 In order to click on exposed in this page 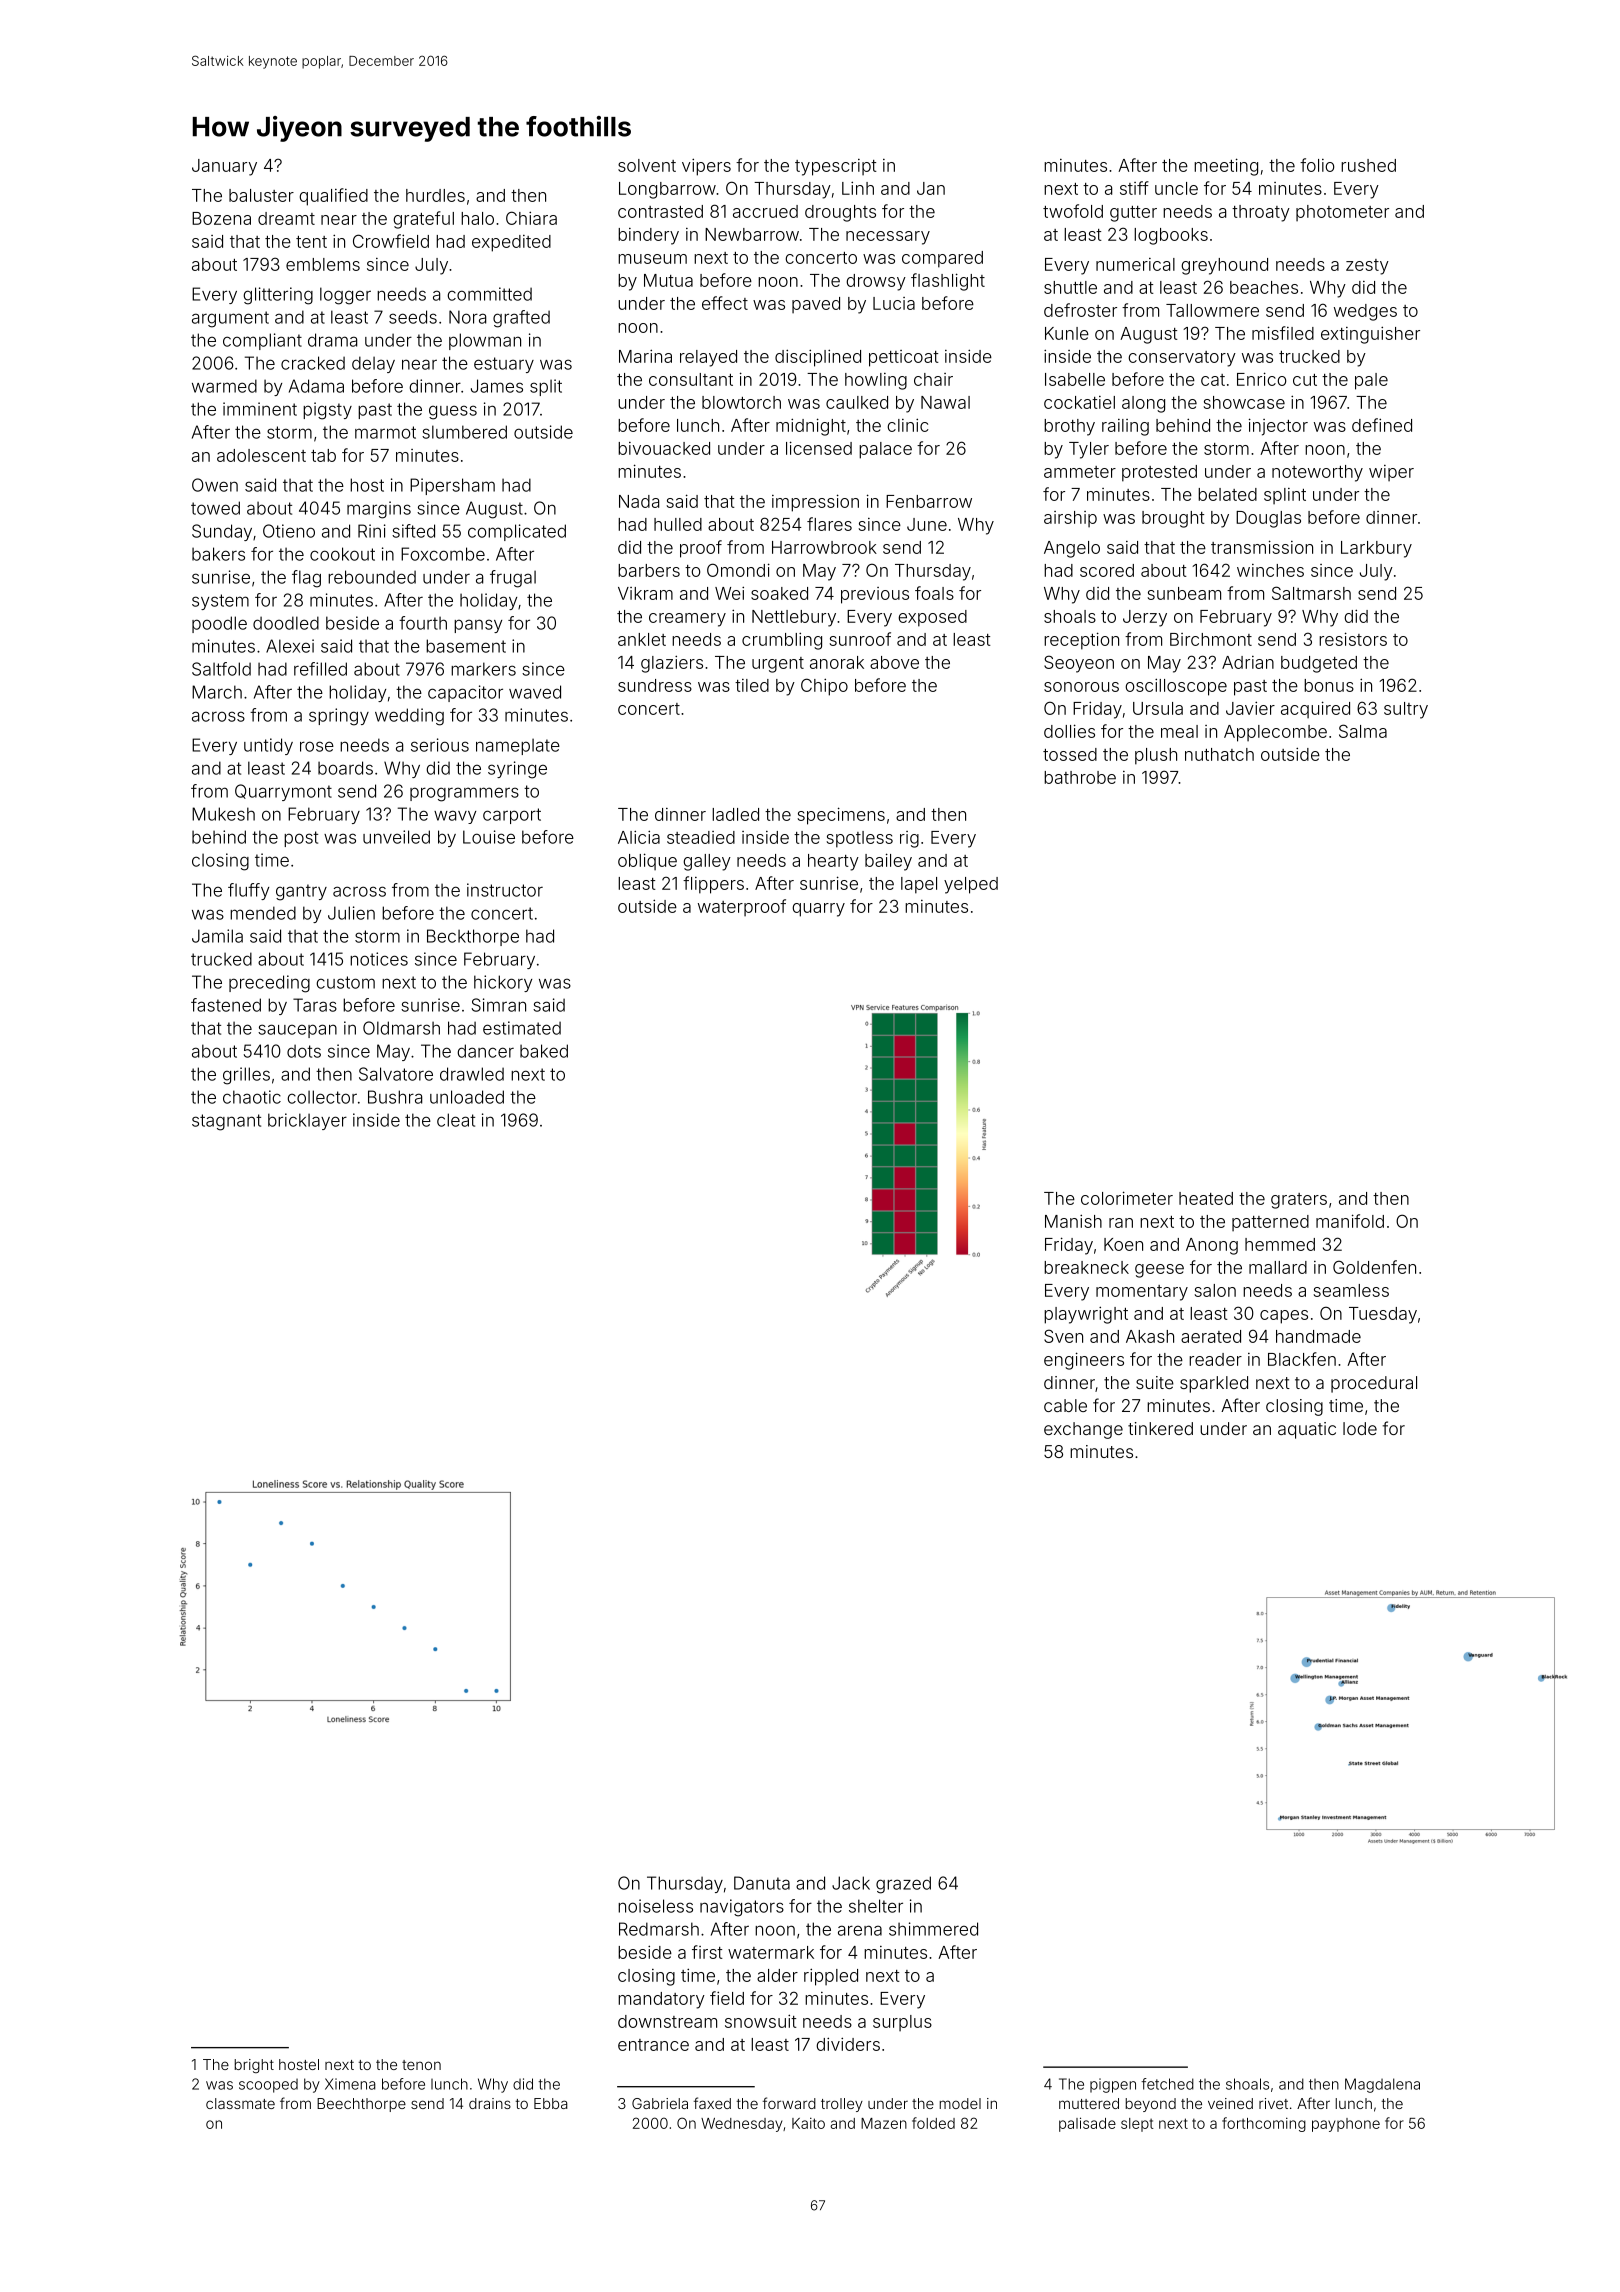, I will do `click(932, 618)`.
